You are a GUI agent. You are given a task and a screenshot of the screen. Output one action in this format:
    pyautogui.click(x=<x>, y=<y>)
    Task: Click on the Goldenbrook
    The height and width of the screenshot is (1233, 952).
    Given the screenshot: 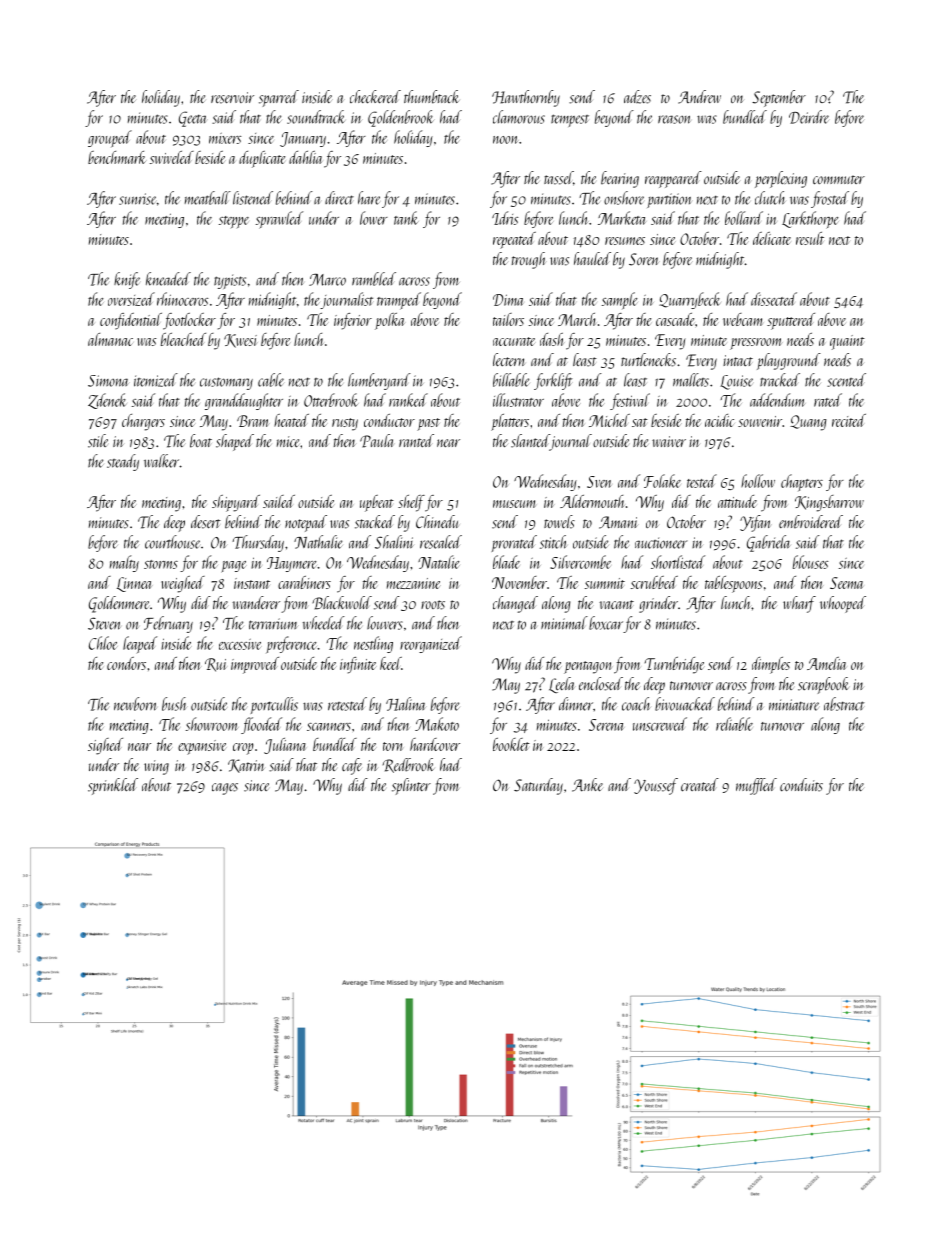 What is the action you would take?
    pyautogui.click(x=401, y=118)
